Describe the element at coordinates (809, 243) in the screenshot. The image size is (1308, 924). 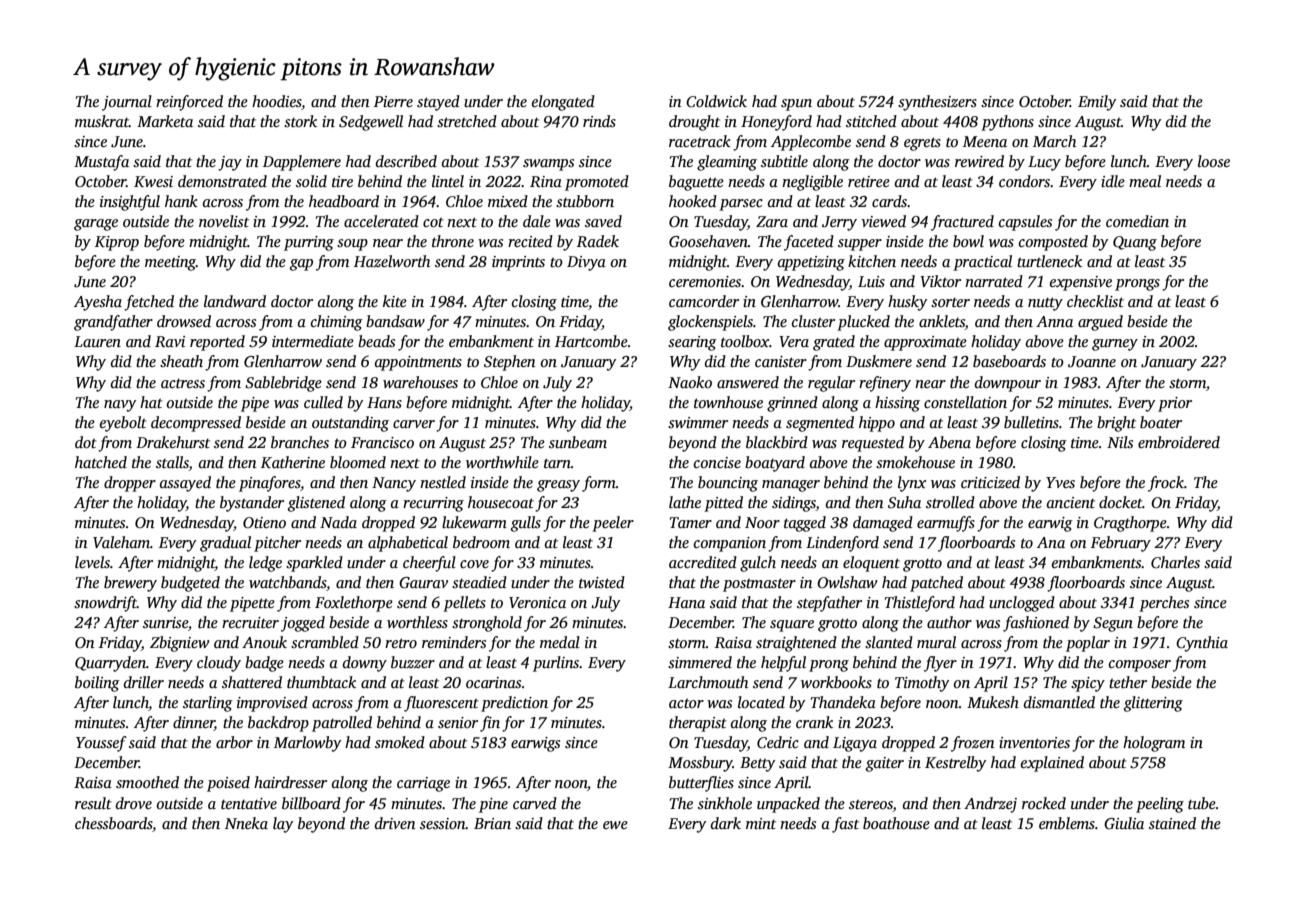
I see `faceted` at that location.
